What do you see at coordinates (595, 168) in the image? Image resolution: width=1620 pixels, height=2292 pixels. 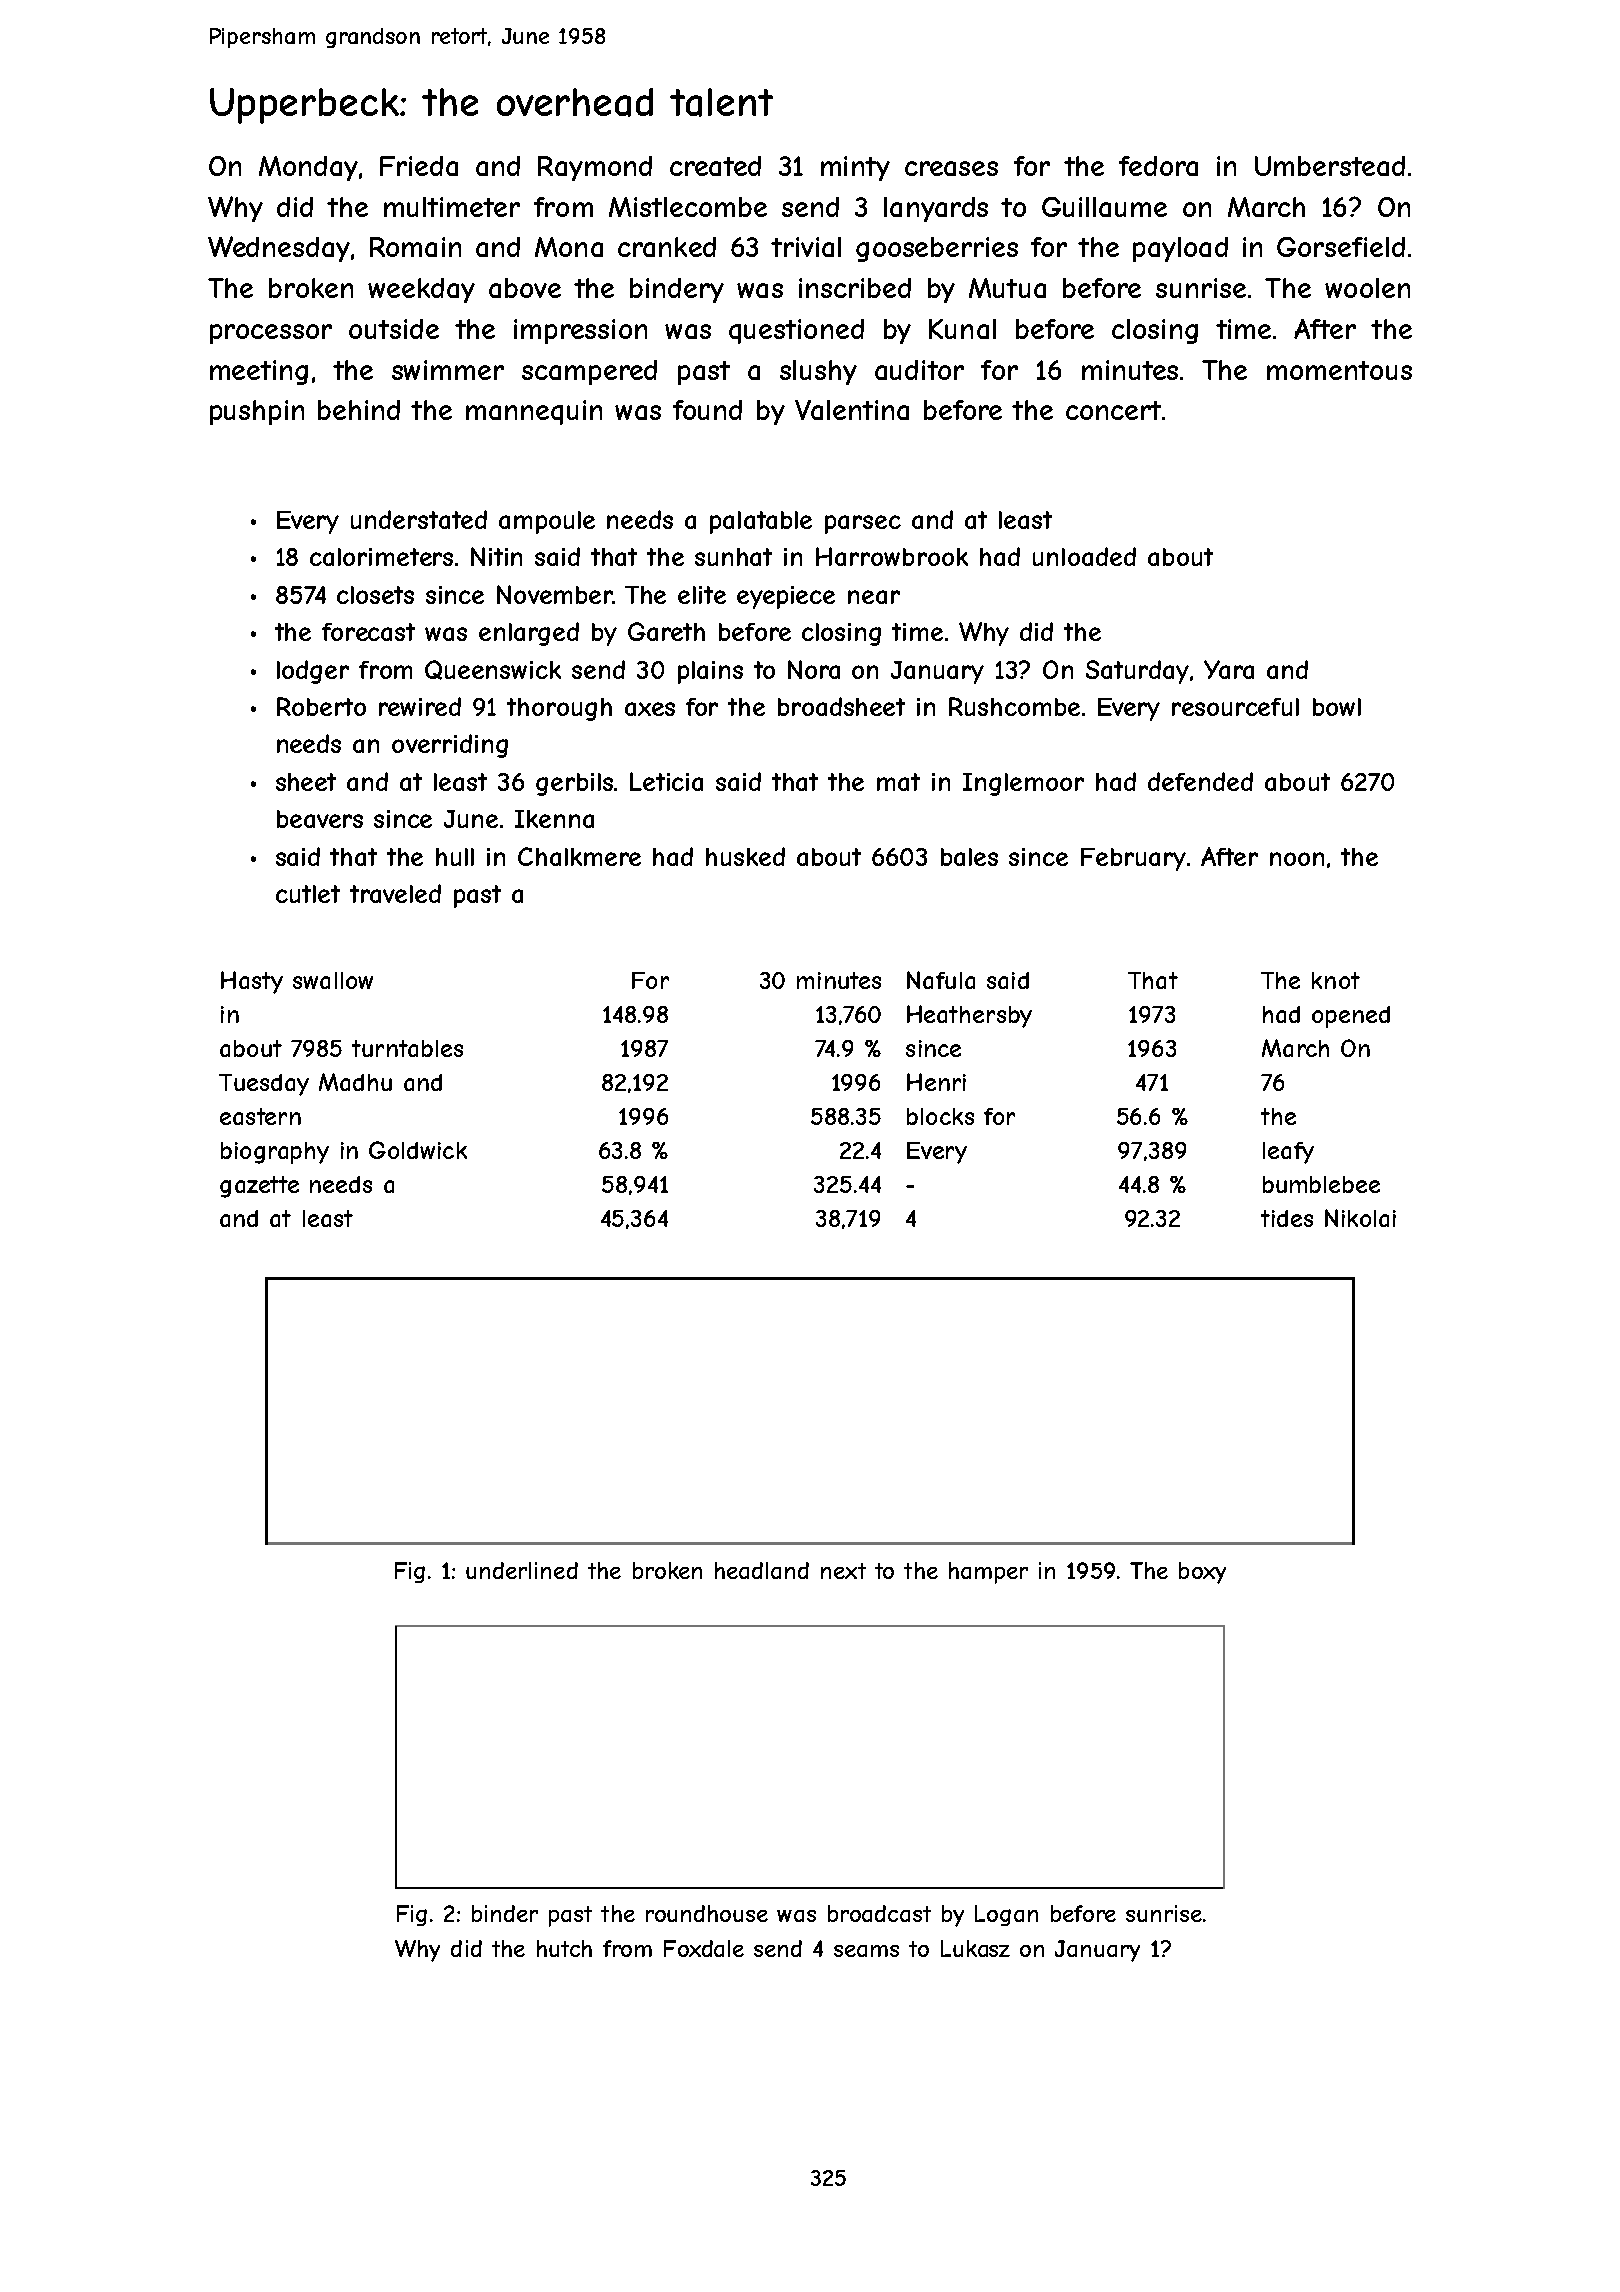 I see `Raymond` at bounding box center [595, 168].
